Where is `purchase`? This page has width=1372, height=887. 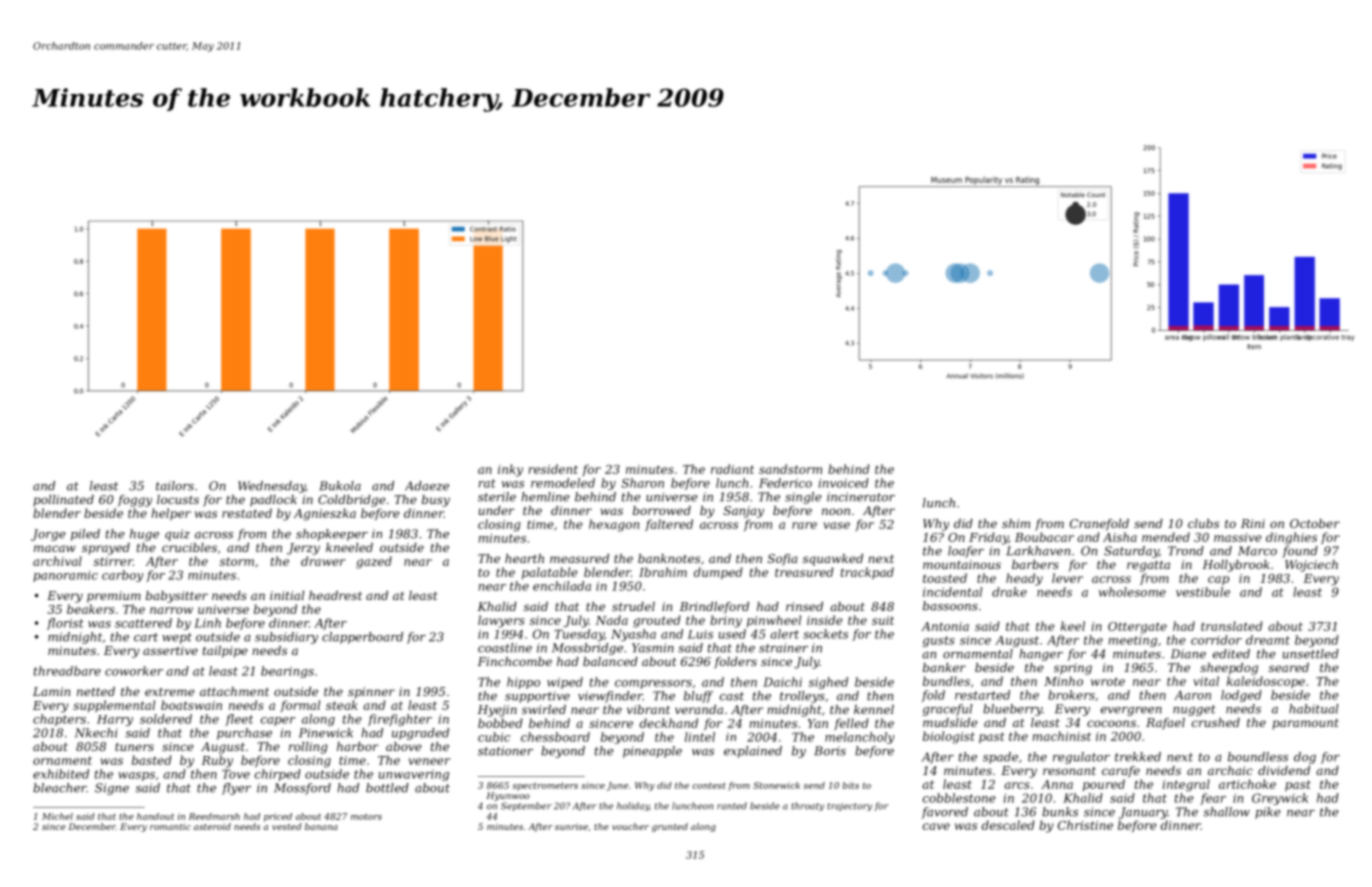
purchase is located at coordinates (244, 734).
